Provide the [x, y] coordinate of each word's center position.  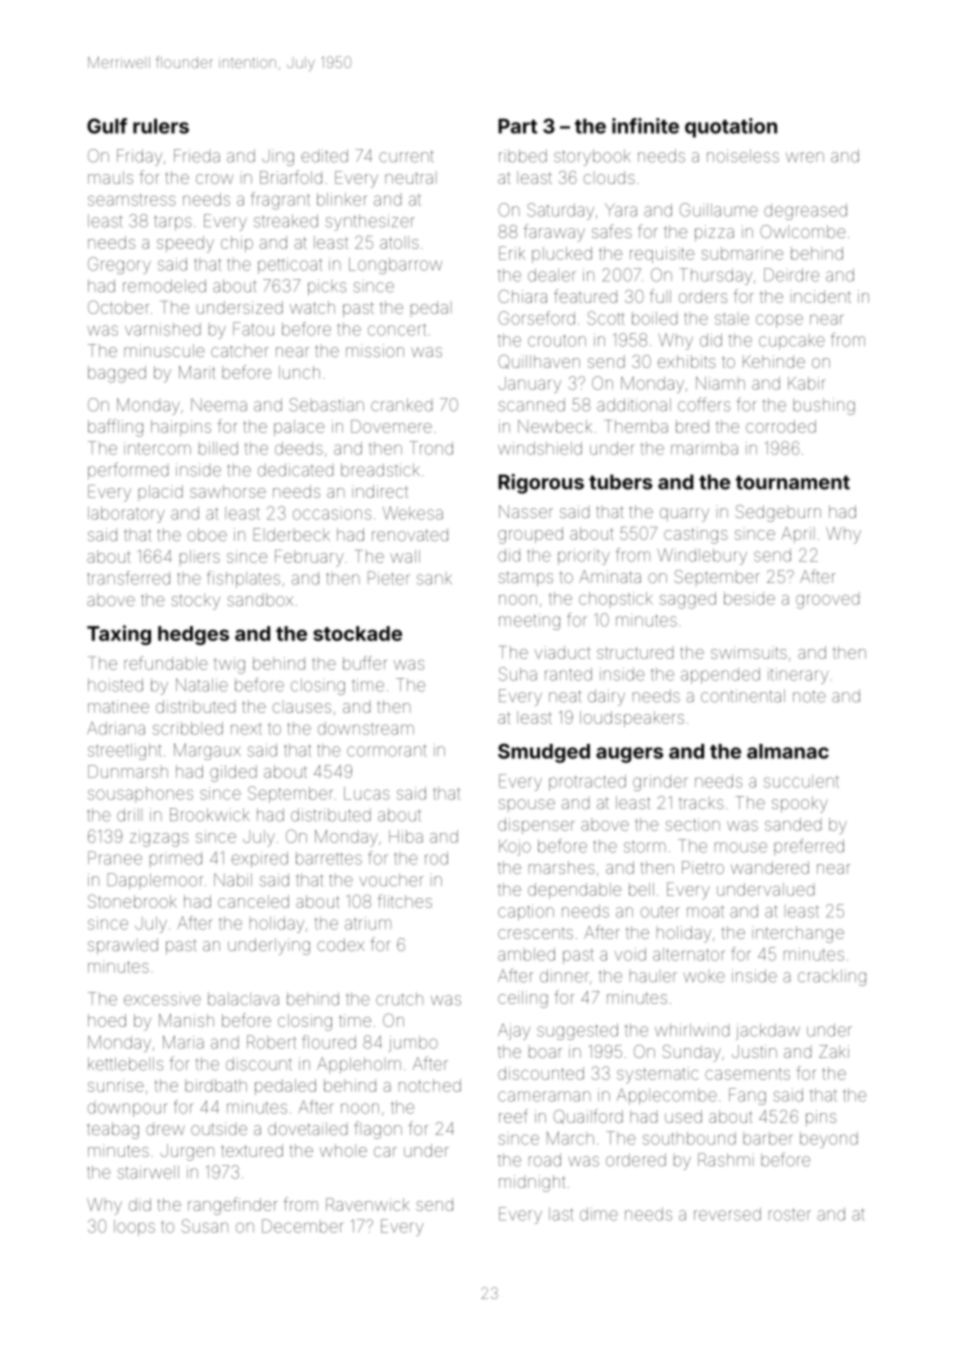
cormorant [387, 750]
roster [790, 1214]
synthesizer [370, 222]
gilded [233, 773]
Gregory [119, 265]
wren [805, 157]
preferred [809, 847]
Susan [205, 1226]
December [303, 1226]
